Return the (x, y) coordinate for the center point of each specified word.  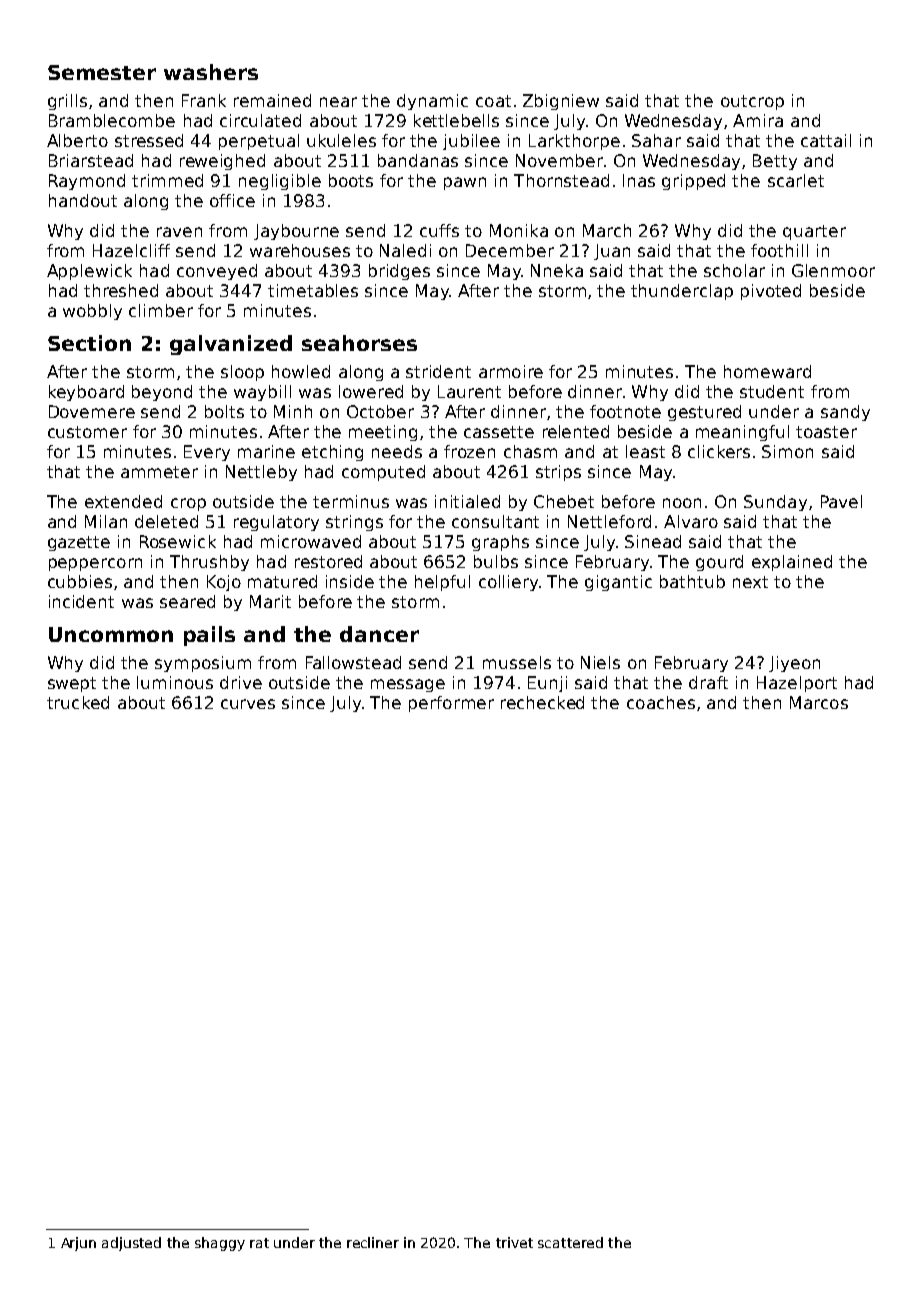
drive (241, 682)
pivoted (771, 292)
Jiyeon (794, 664)
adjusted (131, 1244)
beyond (162, 393)
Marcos (819, 702)
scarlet (796, 180)
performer (451, 704)
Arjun (78, 1244)
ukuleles (341, 140)
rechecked (542, 702)
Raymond (87, 182)
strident (438, 371)
